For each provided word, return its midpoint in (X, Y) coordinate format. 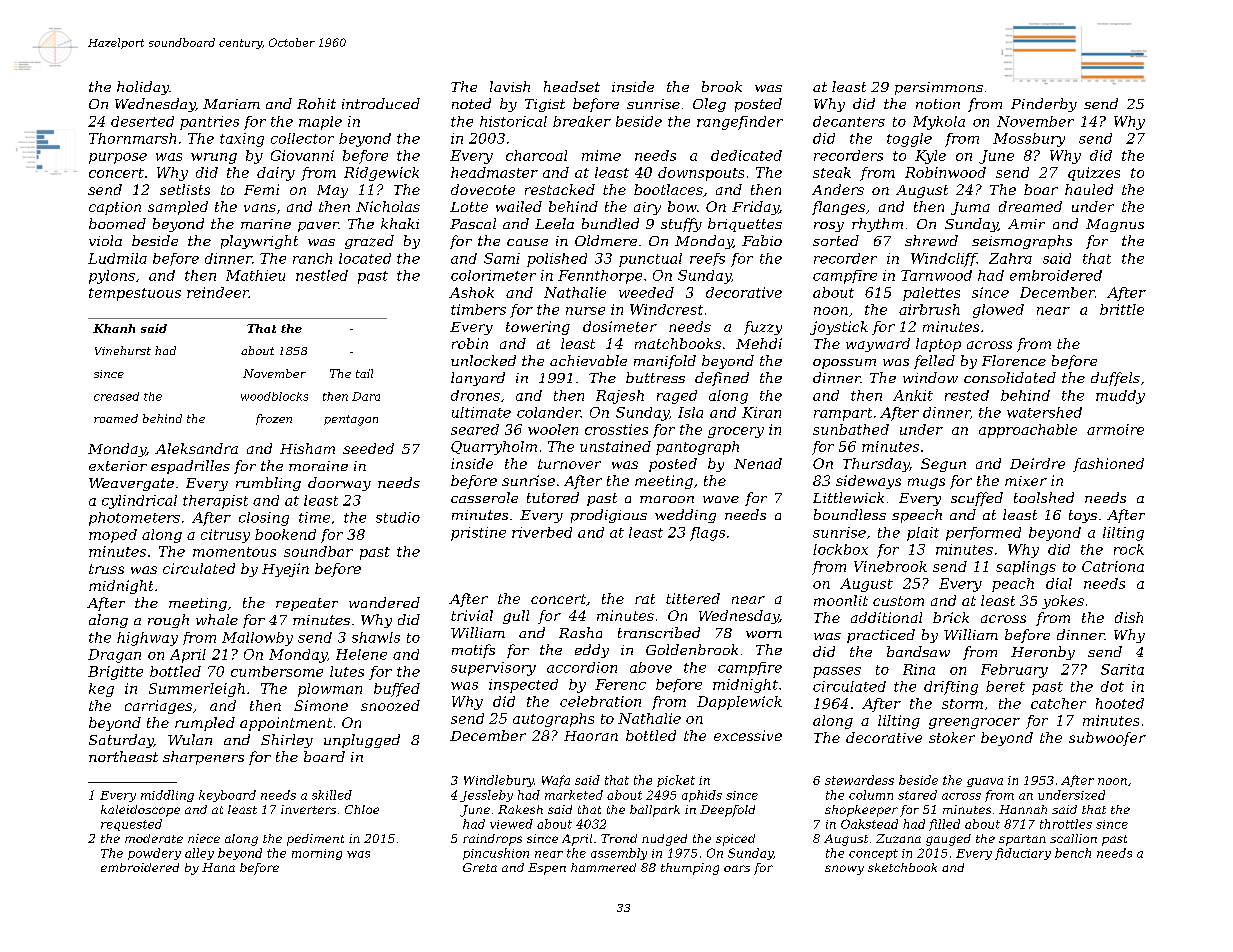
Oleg (709, 105)
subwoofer (1107, 739)
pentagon (351, 420)
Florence (1014, 360)
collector (302, 138)
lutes (347, 671)
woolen (553, 429)
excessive (748, 735)
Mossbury (1029, 140)
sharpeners (203, 758)
